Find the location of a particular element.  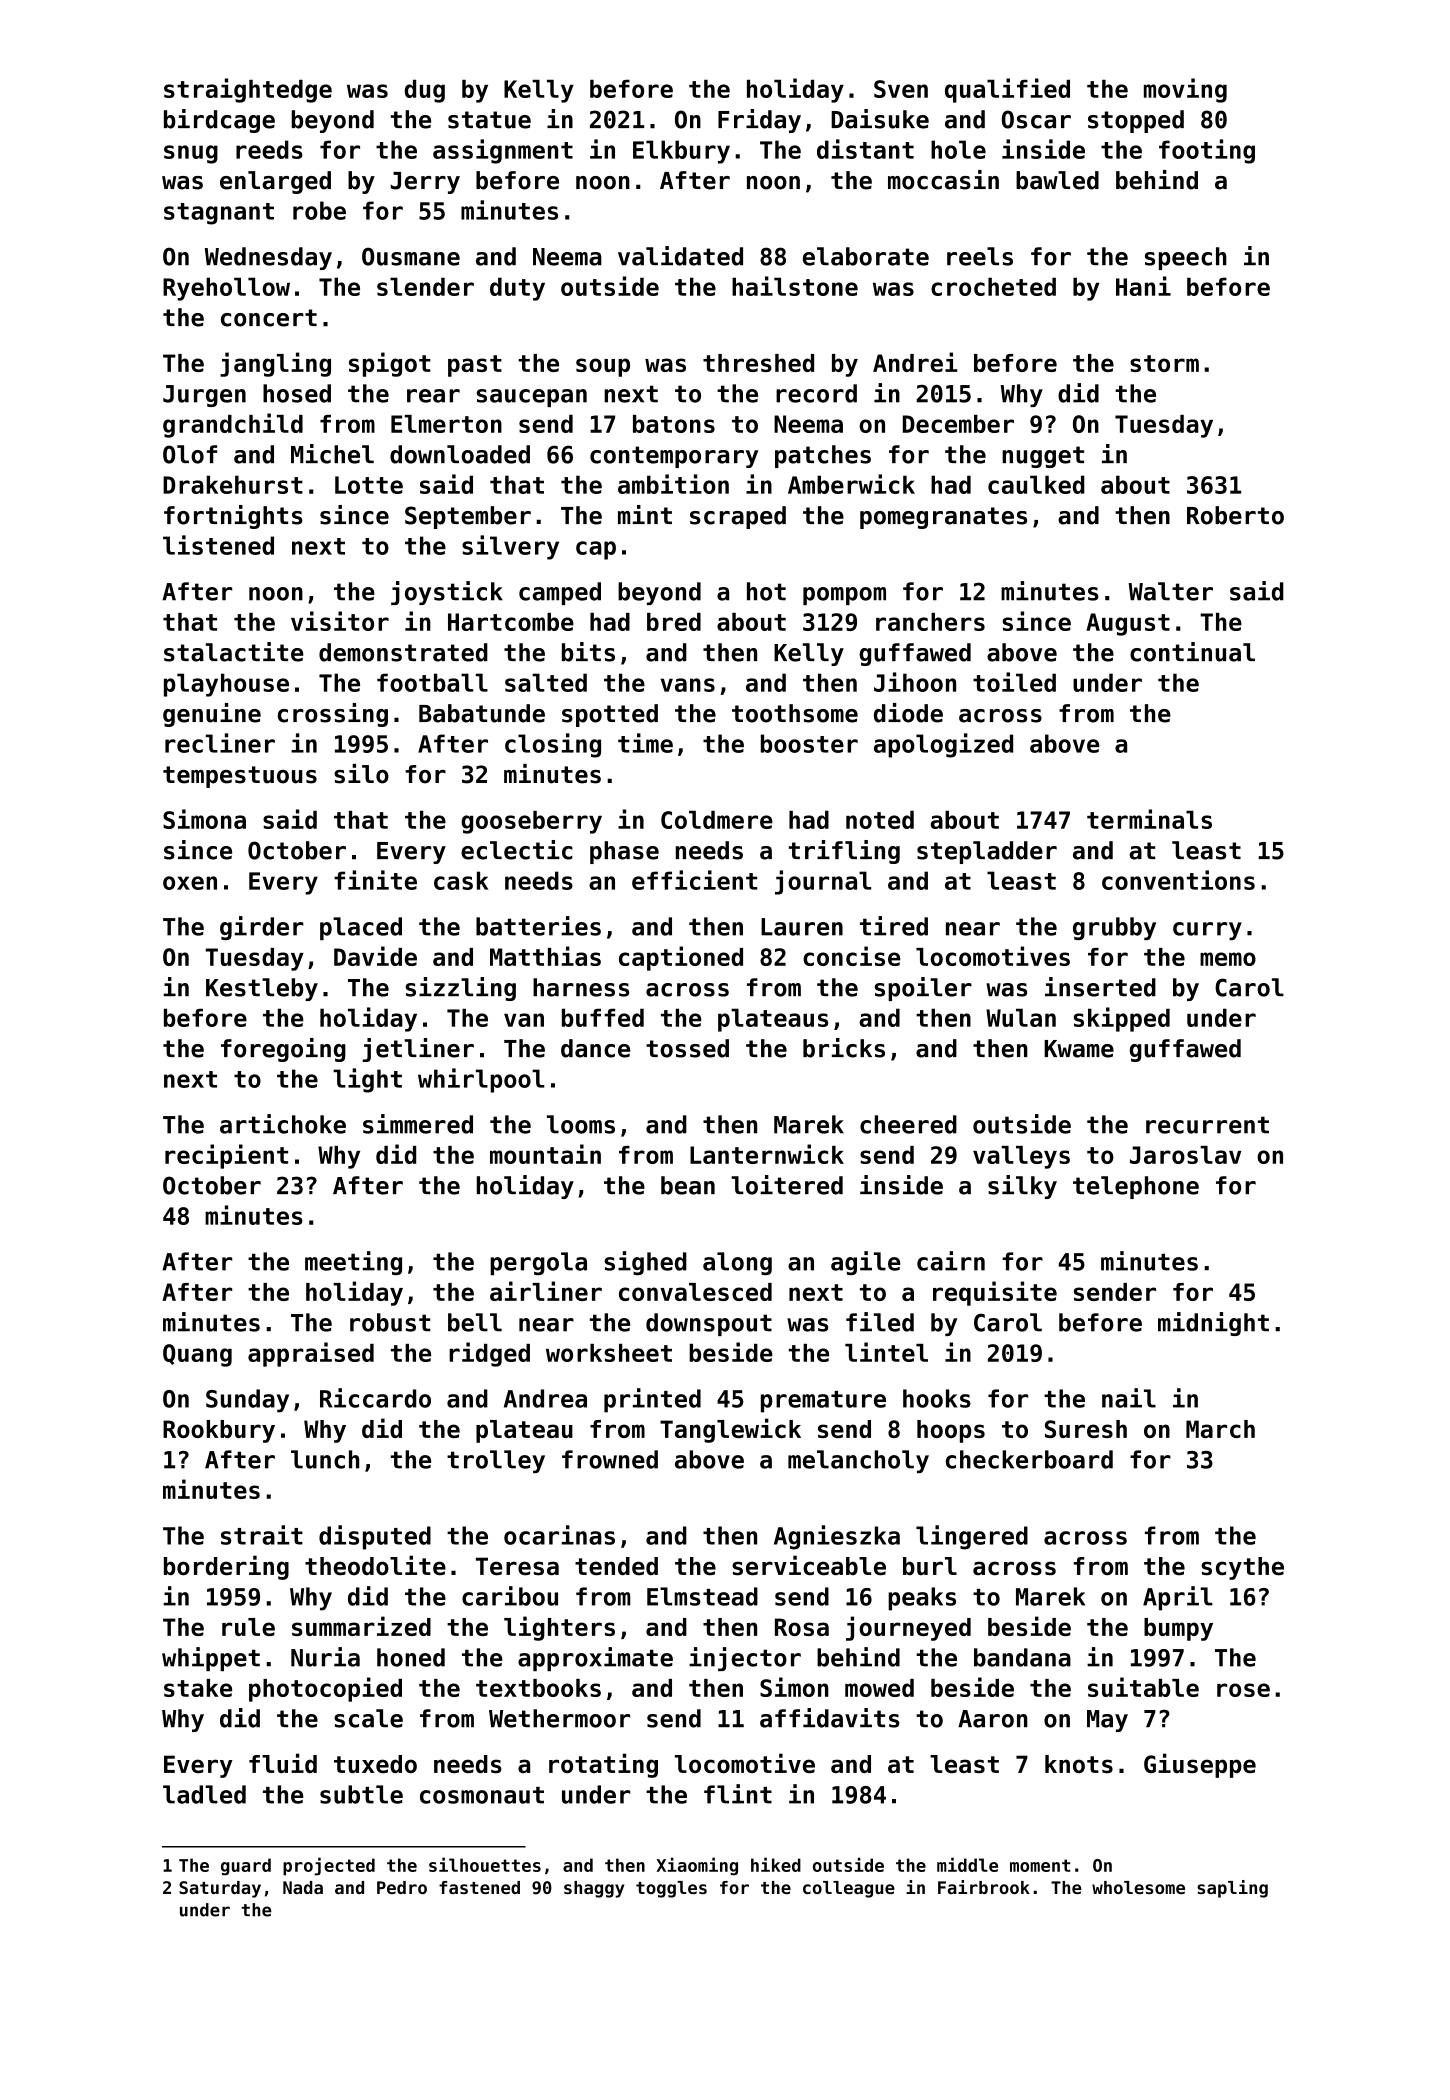

vans is located at coordinates (687, 685).
